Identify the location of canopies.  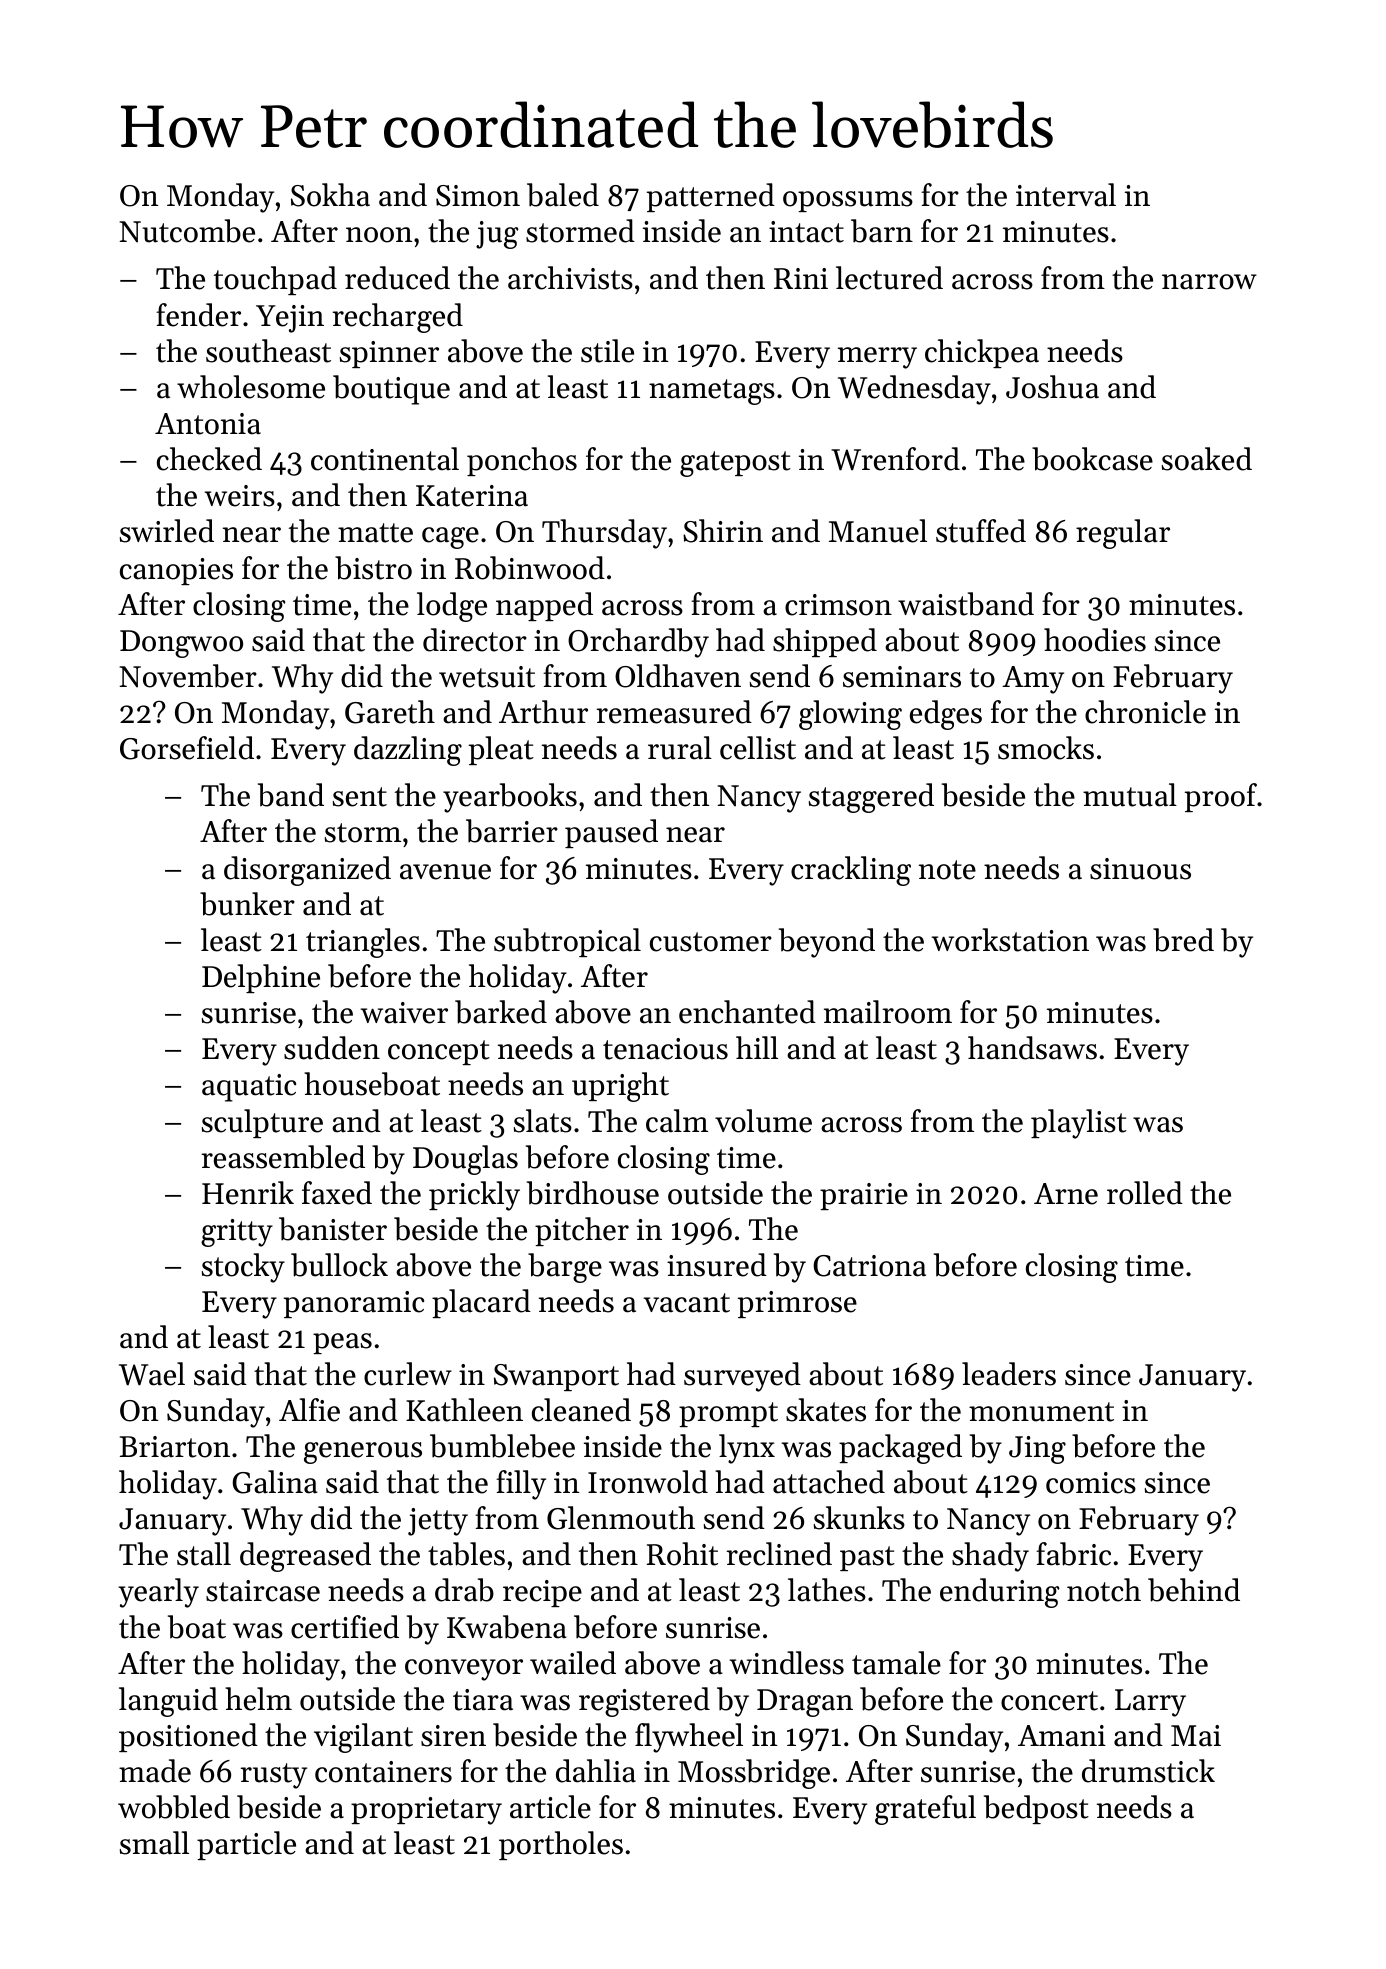
(176, 571).
